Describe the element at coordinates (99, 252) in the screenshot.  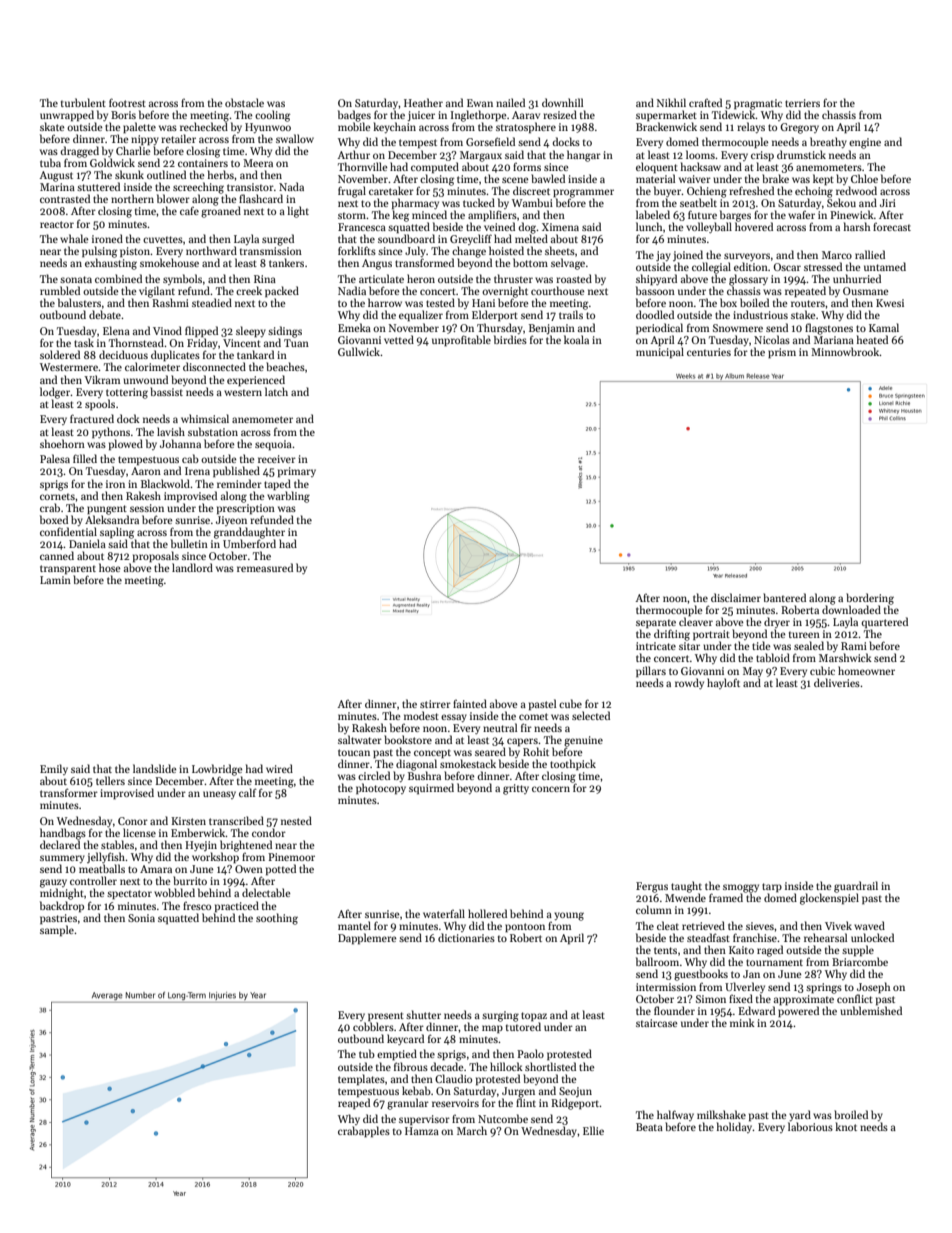
I see `pulsing` at that location.
